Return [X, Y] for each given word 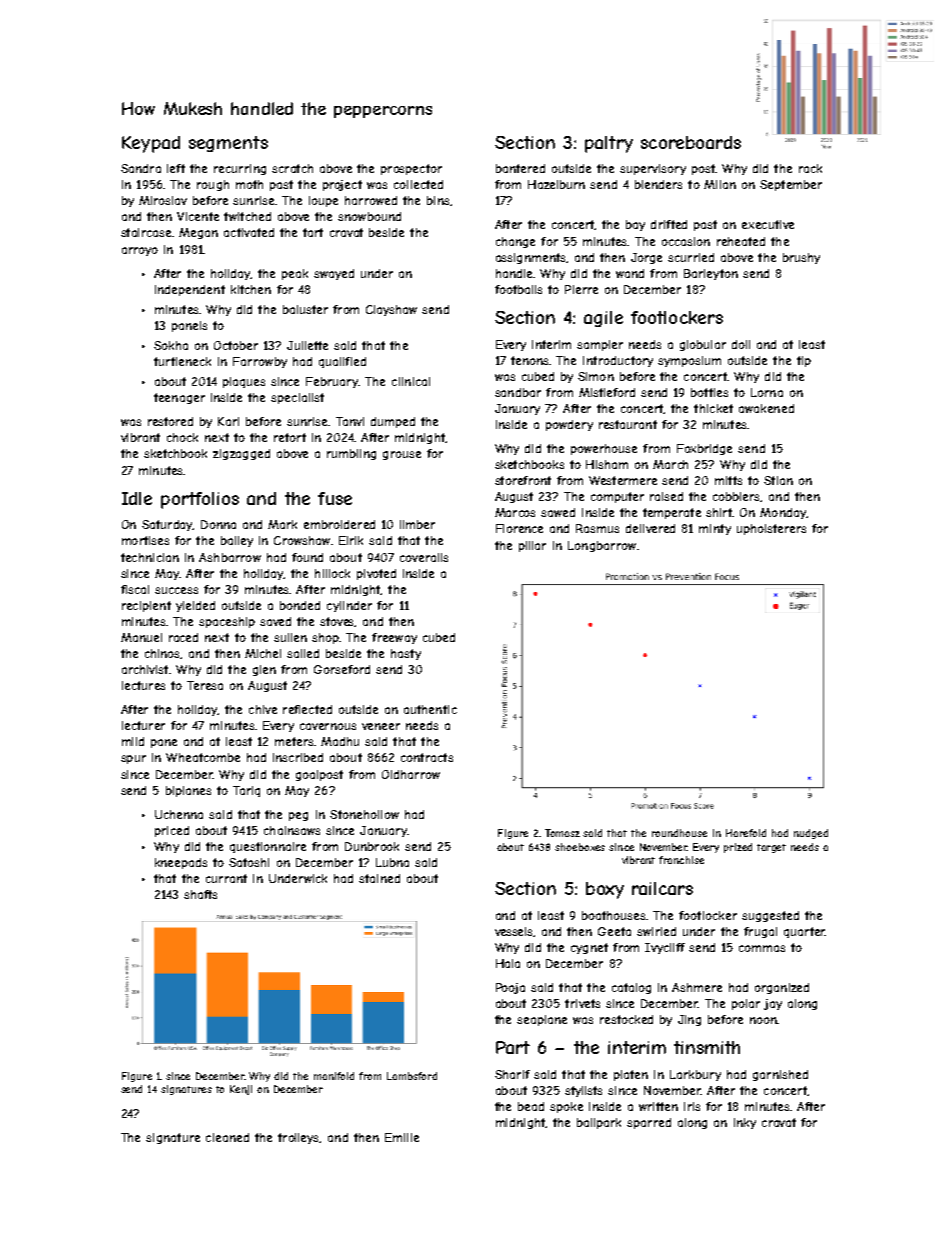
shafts [200, 894]
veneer [381, 726]
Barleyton [711, 274]
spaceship [227, 622]
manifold [334, 1076]
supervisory [653, 169]
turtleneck [182, 361]
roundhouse [679, 833]
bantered [520, 168]
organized [782, 988]
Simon [596, 376]
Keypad [151, 144]
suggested [770, 916]
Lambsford [412, 1076]
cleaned [227, 1137]
